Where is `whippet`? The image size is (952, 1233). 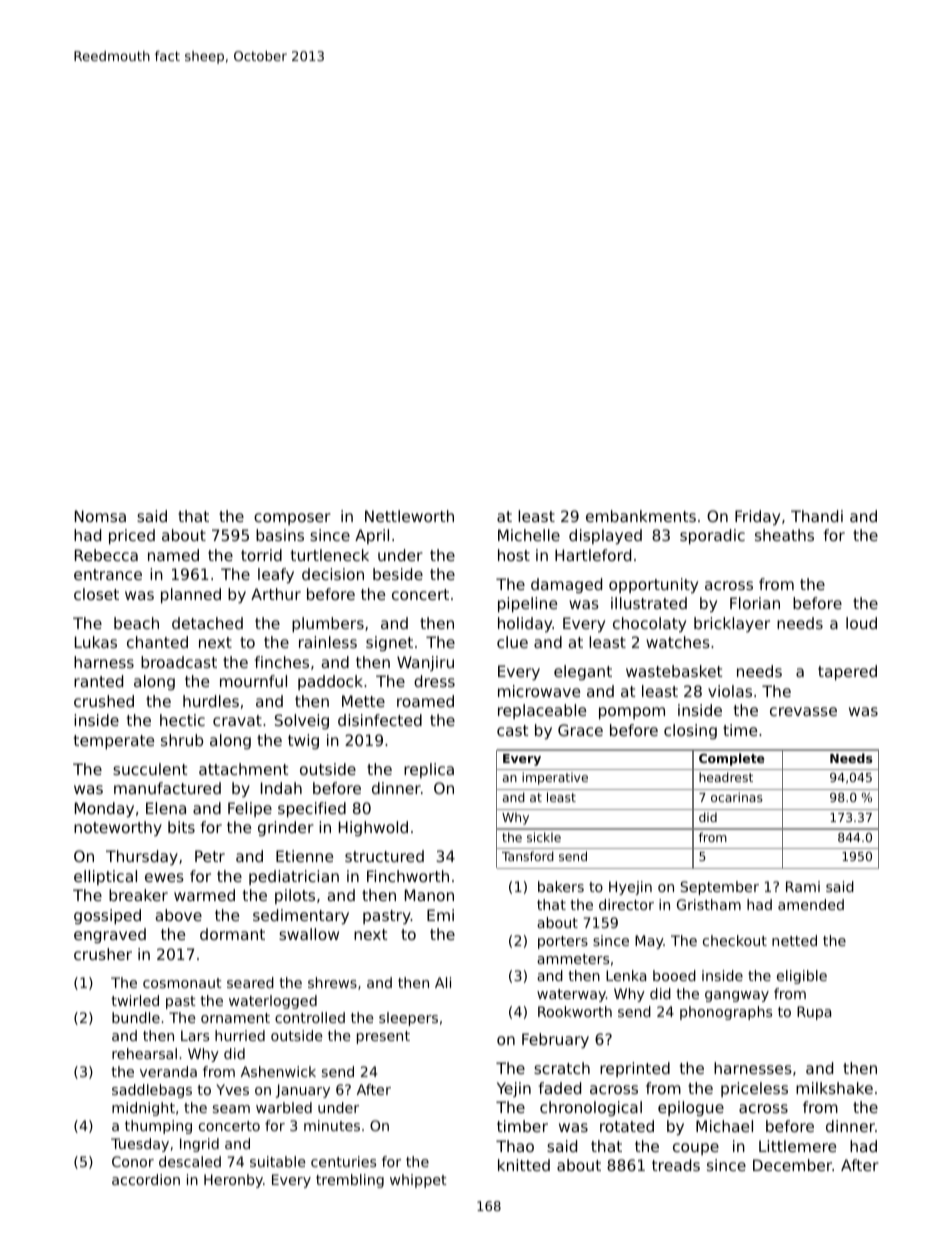 whippet is located at coordinates (418, 1181).
